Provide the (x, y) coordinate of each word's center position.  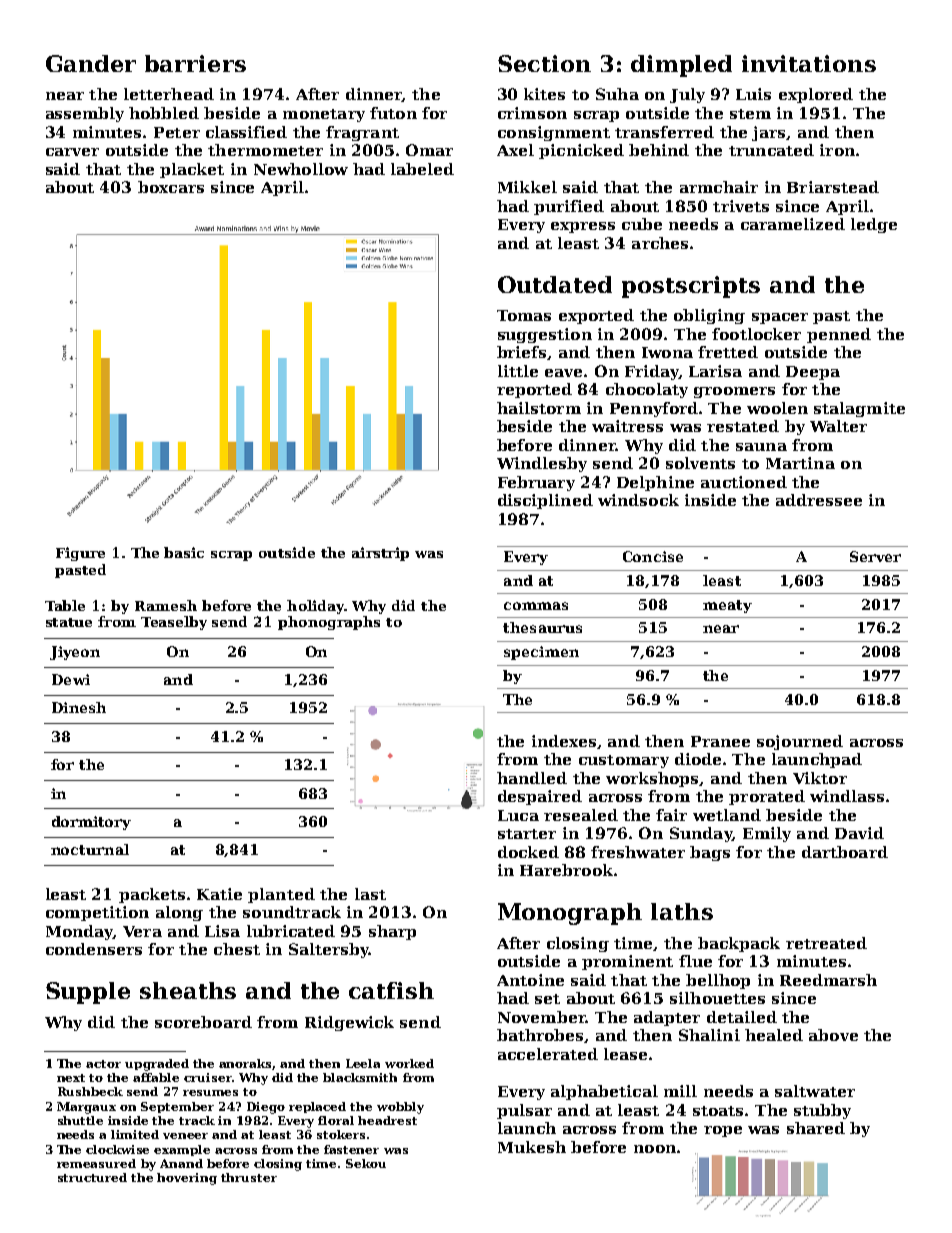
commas (536, 606)
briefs (521, 352)
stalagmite (859, 409)
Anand (181, 1163)
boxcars (171, 187)
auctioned (744, 482)
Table (65, 605)
